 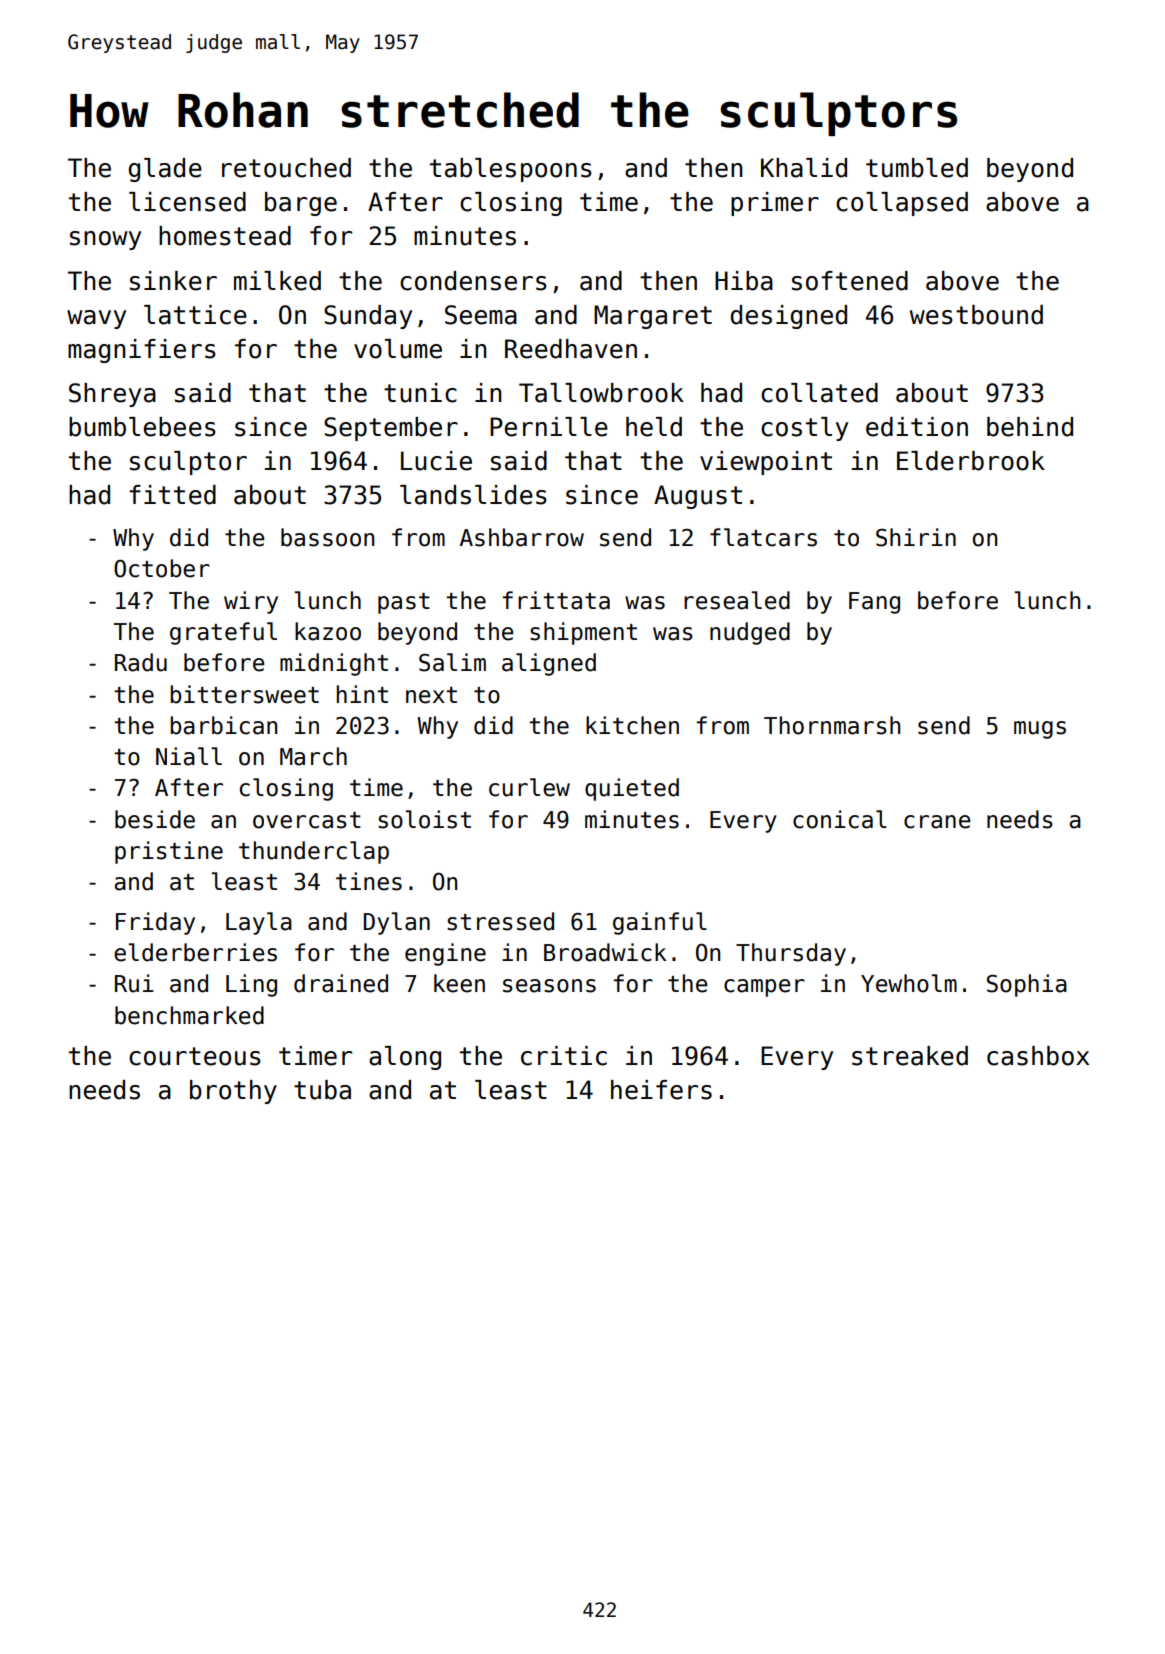 I want to click on fitted, so click(x=172, y=495).
